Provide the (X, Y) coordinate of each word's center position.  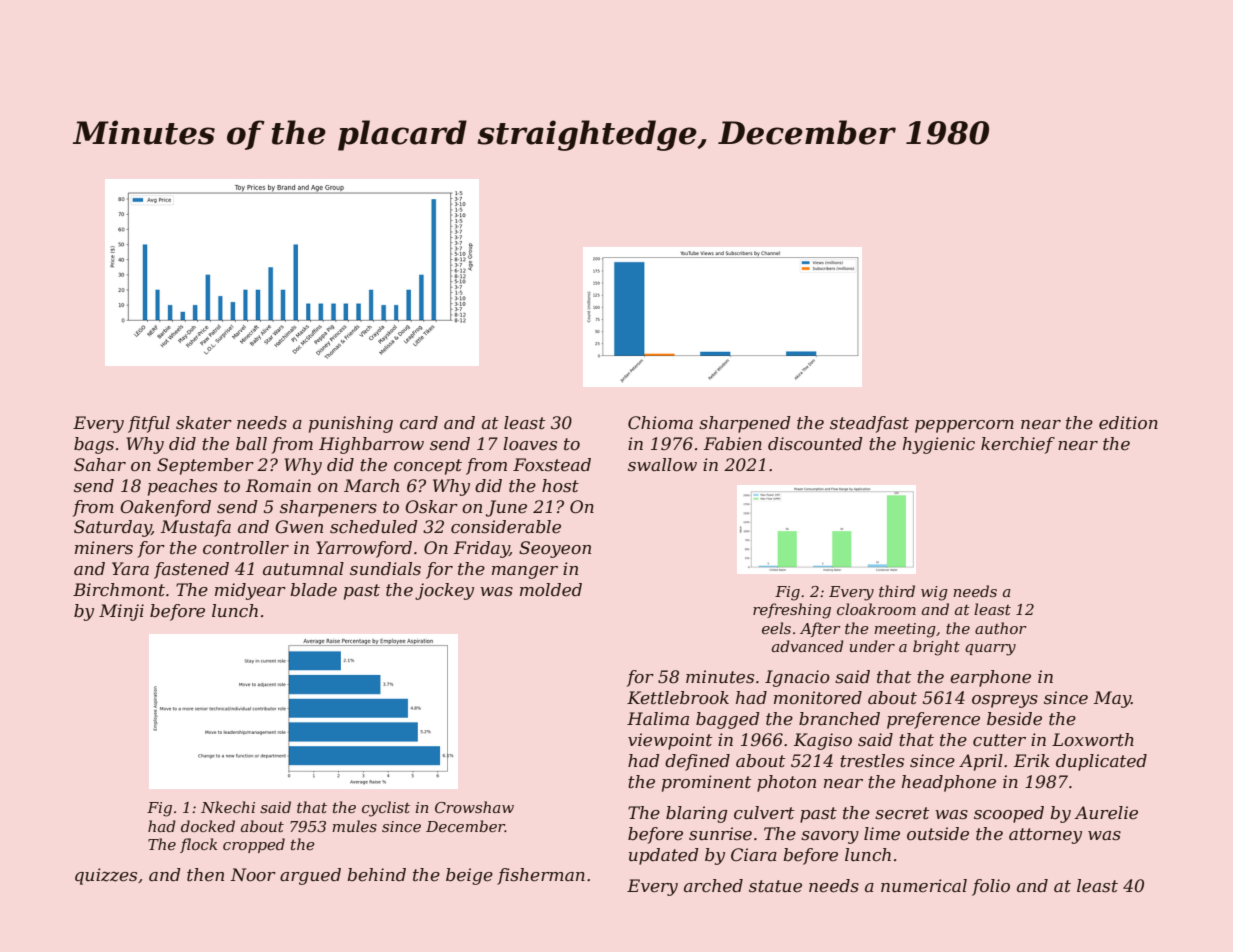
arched (713, 886)
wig (934, 593)
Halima (658, 718)
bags (94, 445)
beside (1014, 719)
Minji (121, 612)
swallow (662, 465)
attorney (1045, 836)
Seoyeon (555, 549)
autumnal (303, 569)
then (205, 875)
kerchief (1018, 445)
